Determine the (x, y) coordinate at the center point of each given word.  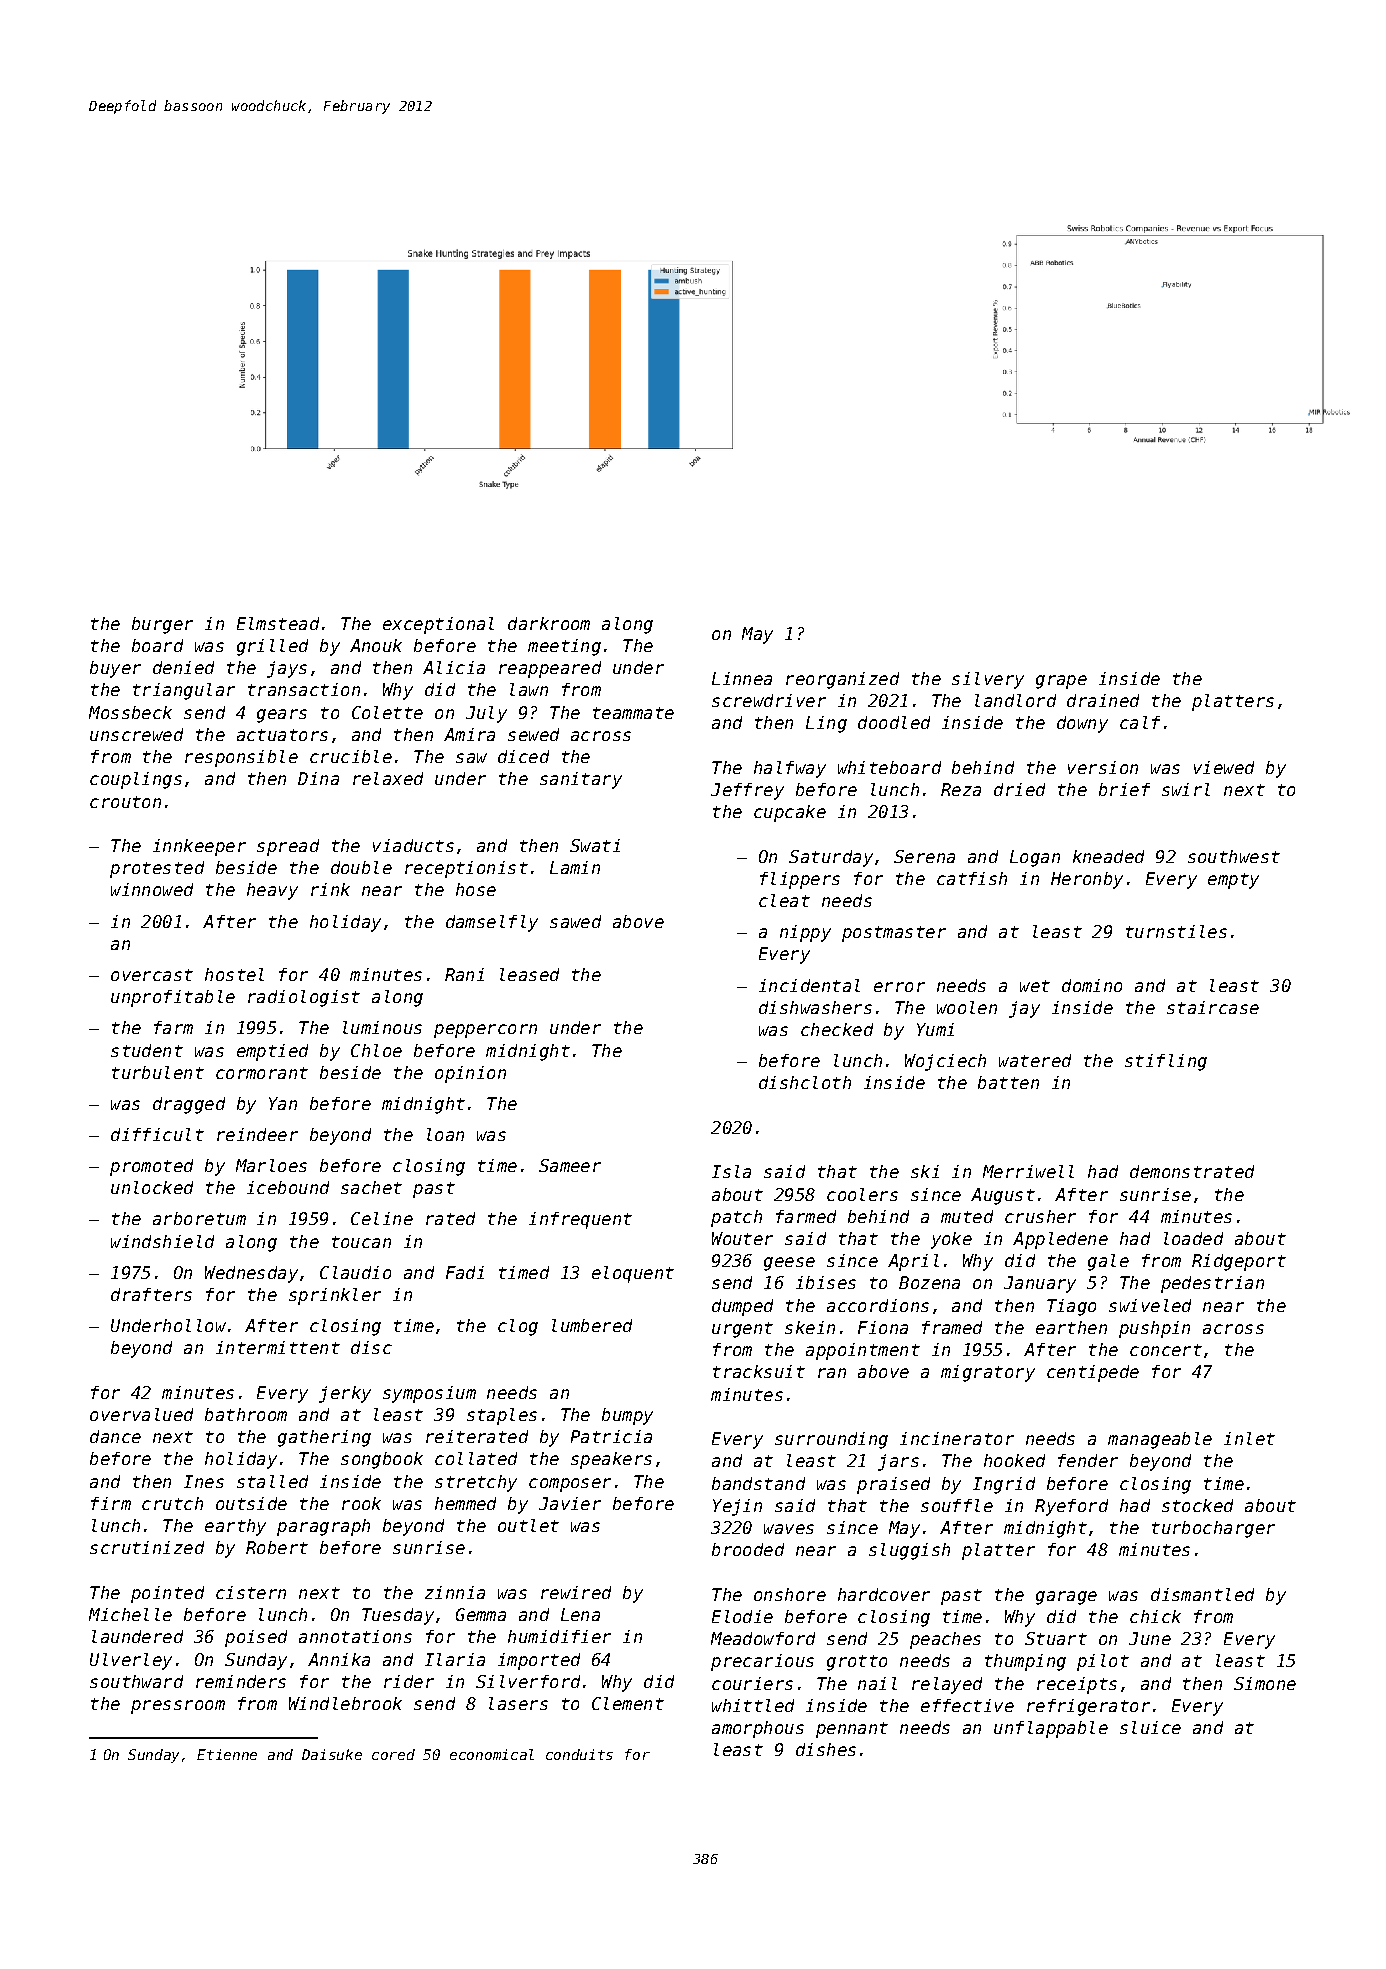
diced (523, 756)
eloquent (633, 1274)
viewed (1224, 767)
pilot (1103, 1662)
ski (925, 1171)
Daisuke (332, 1754)
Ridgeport (1239, 1262)
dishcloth (805, 1082)
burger (162, 625)
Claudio (355, 1272)
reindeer (257, 1134)
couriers (752, 1683)
